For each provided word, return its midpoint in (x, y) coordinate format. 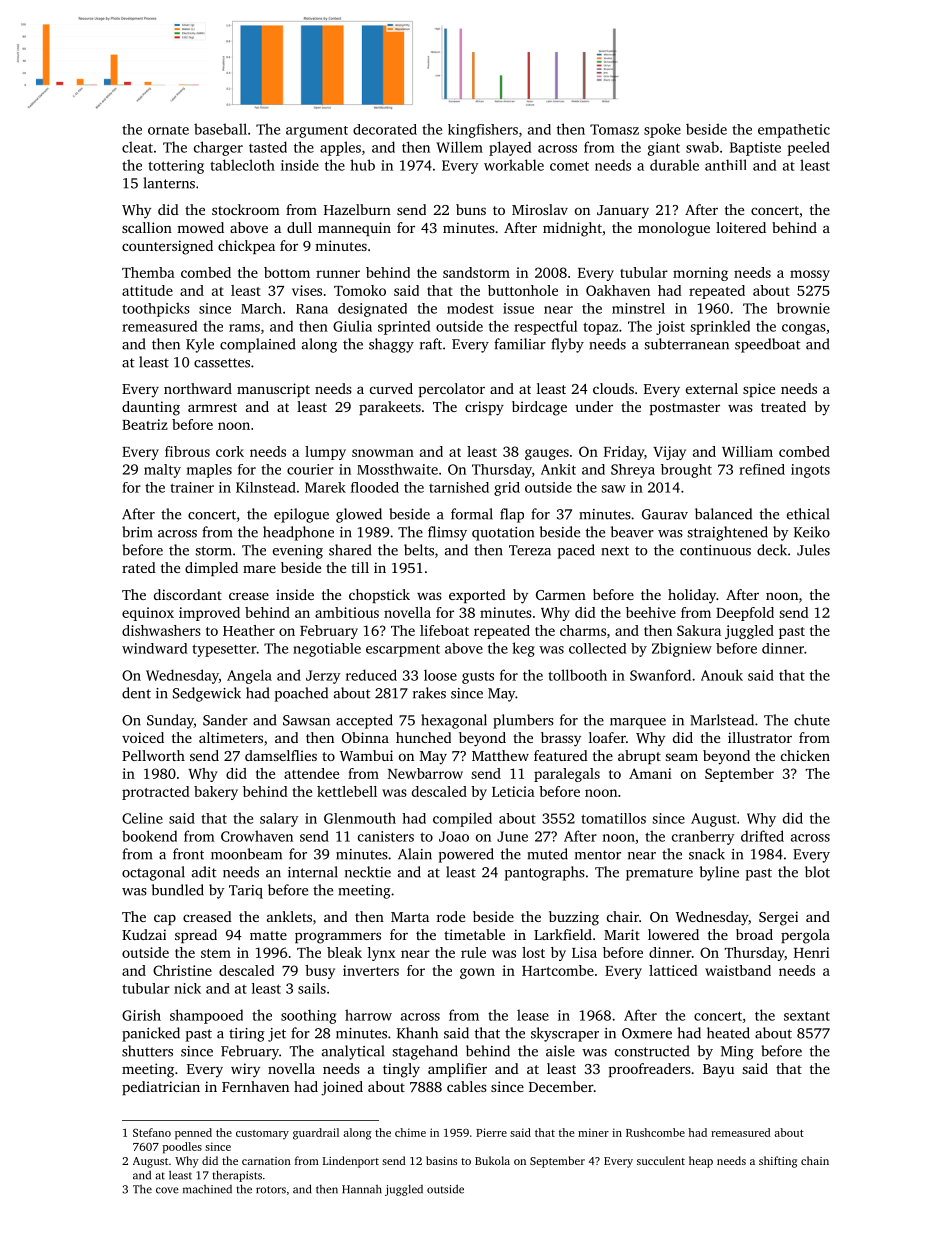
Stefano (152, 1132)
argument (317, 132)
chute (812, 720)
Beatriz (145, 424)
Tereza (530, 550)
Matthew (500, 755)
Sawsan (306, 720)
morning (700, 274)
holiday (692, 596)
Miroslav (540, 209)
